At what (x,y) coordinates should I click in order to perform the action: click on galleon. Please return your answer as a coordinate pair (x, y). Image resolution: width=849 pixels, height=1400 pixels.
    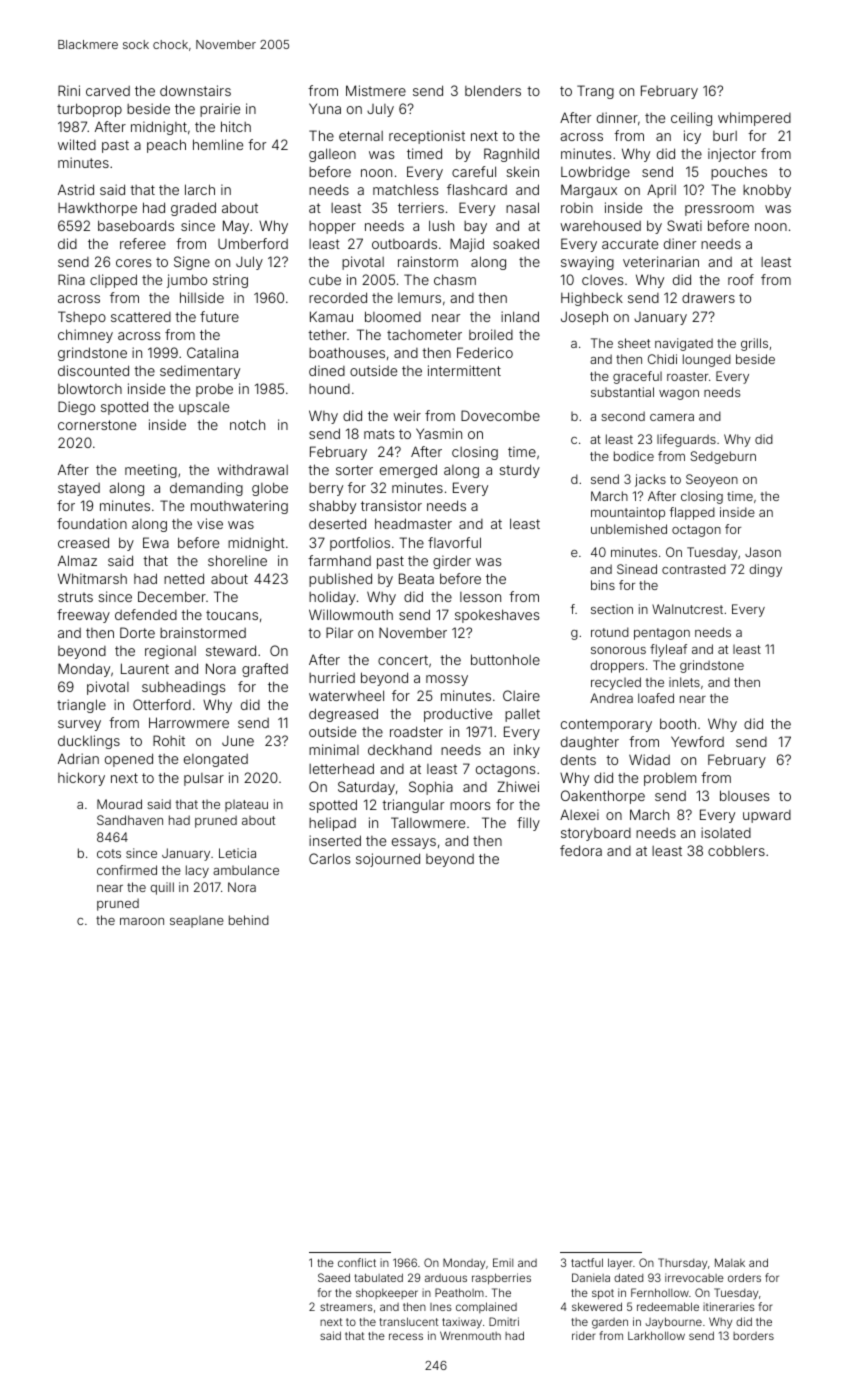
    Looking at the image, I should click on (332, 155).
